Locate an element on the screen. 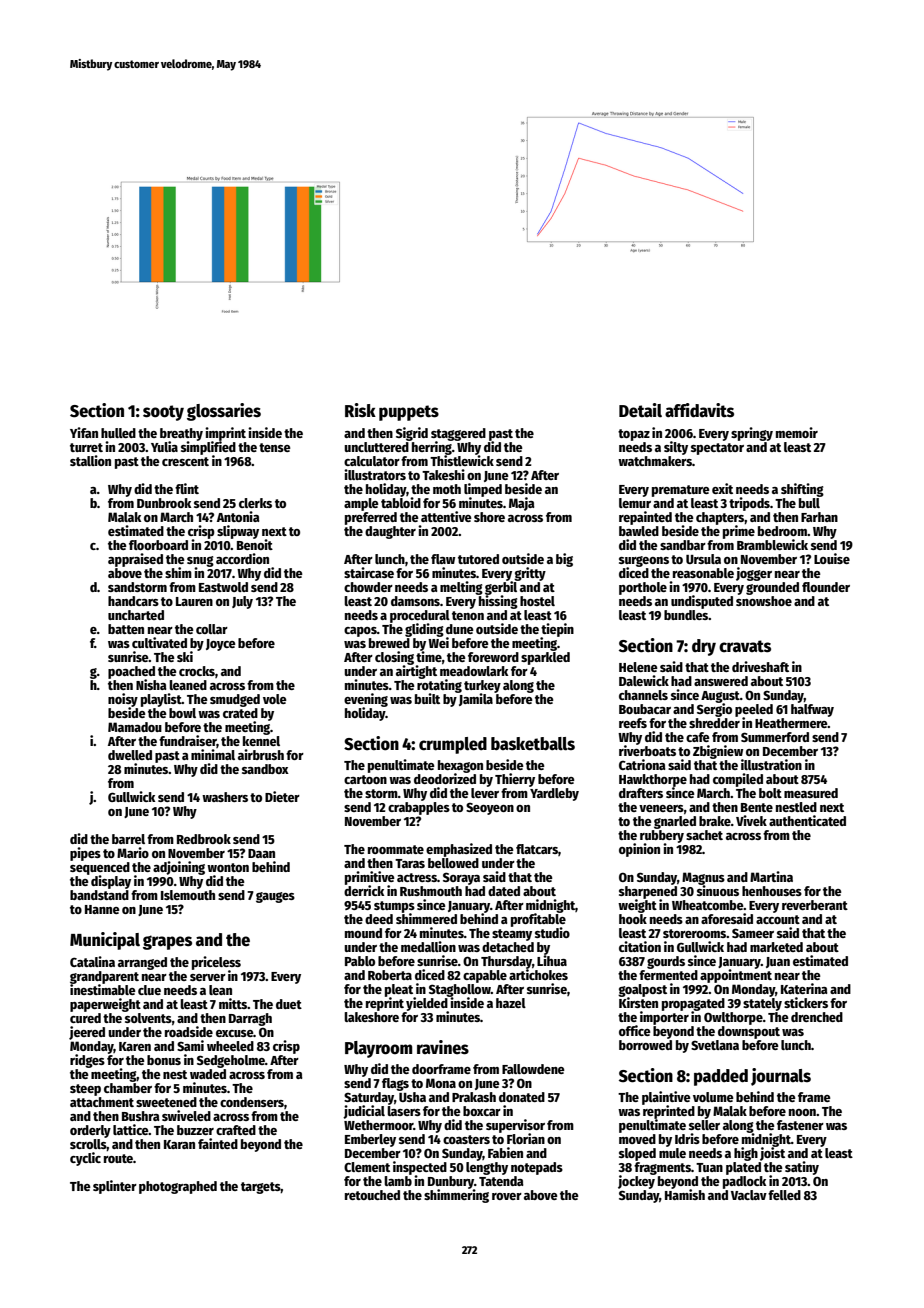  sachet is located at coordinates (704, 835).
